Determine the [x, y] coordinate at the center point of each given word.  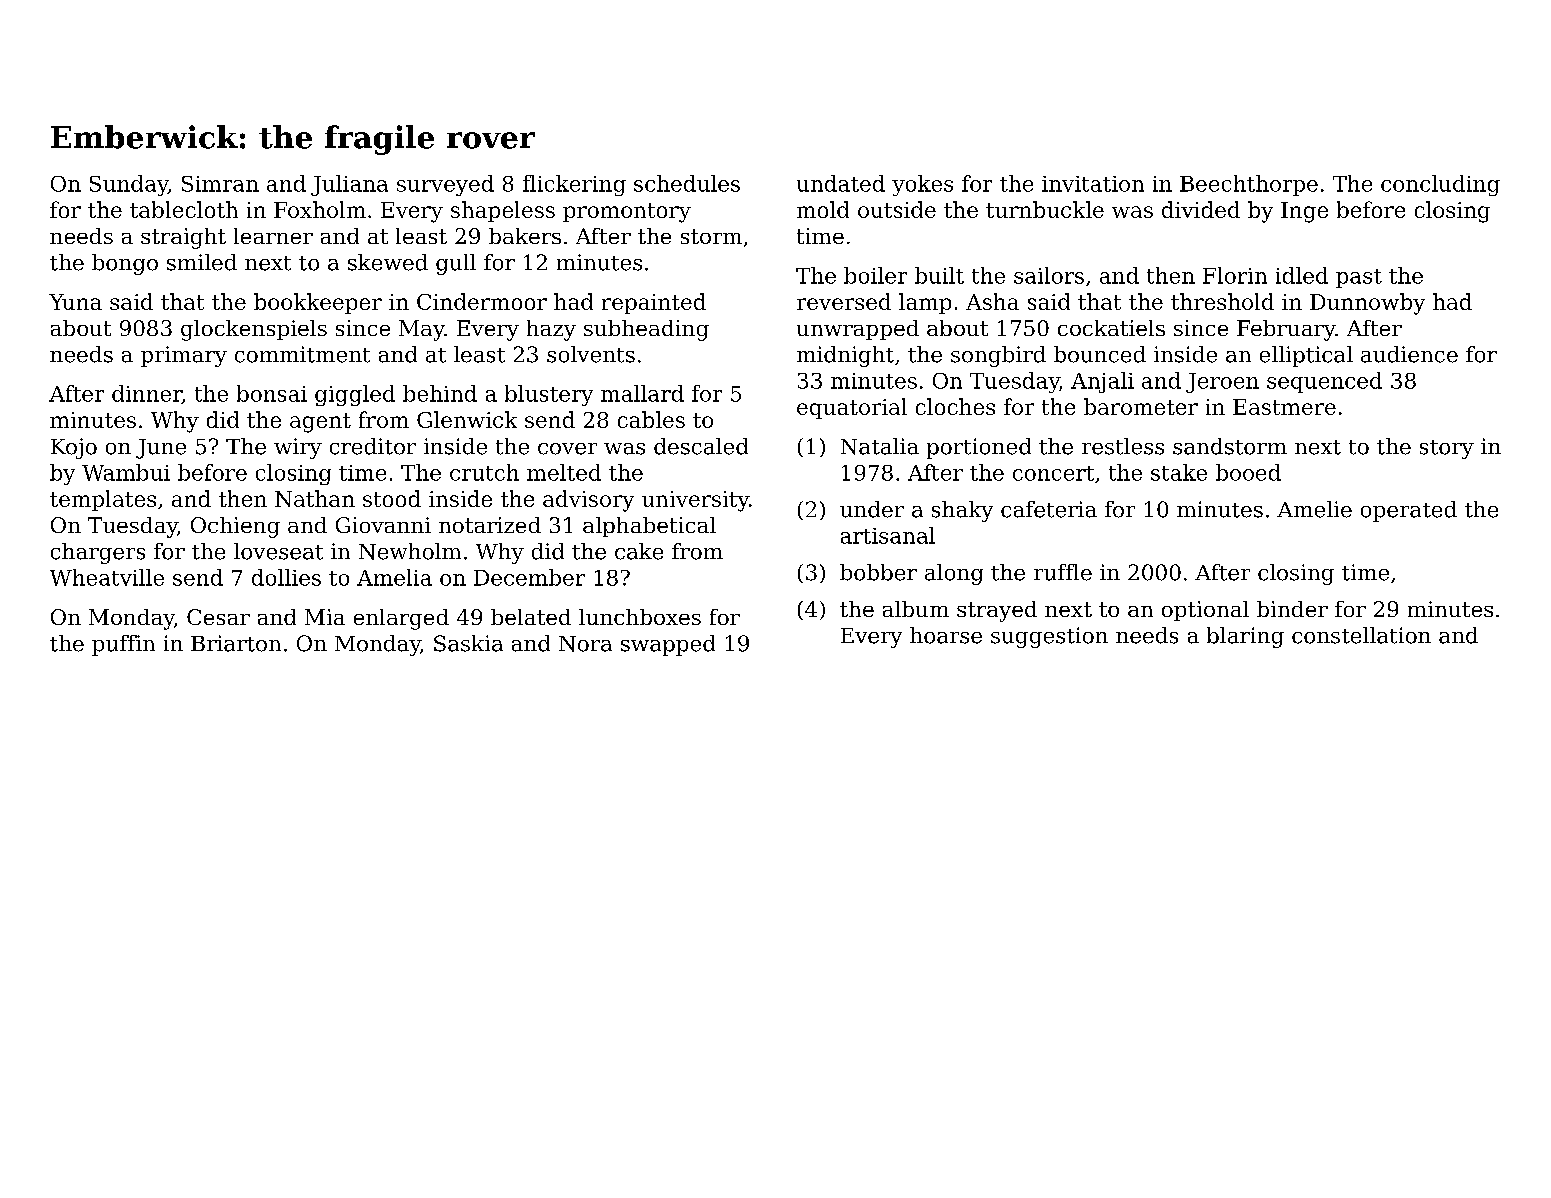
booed [1248, 472]
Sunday [129, 185]
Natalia [880, 446]
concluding [1440, 185]
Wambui [126, 472]
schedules [687, 183]
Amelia [394, 577]
